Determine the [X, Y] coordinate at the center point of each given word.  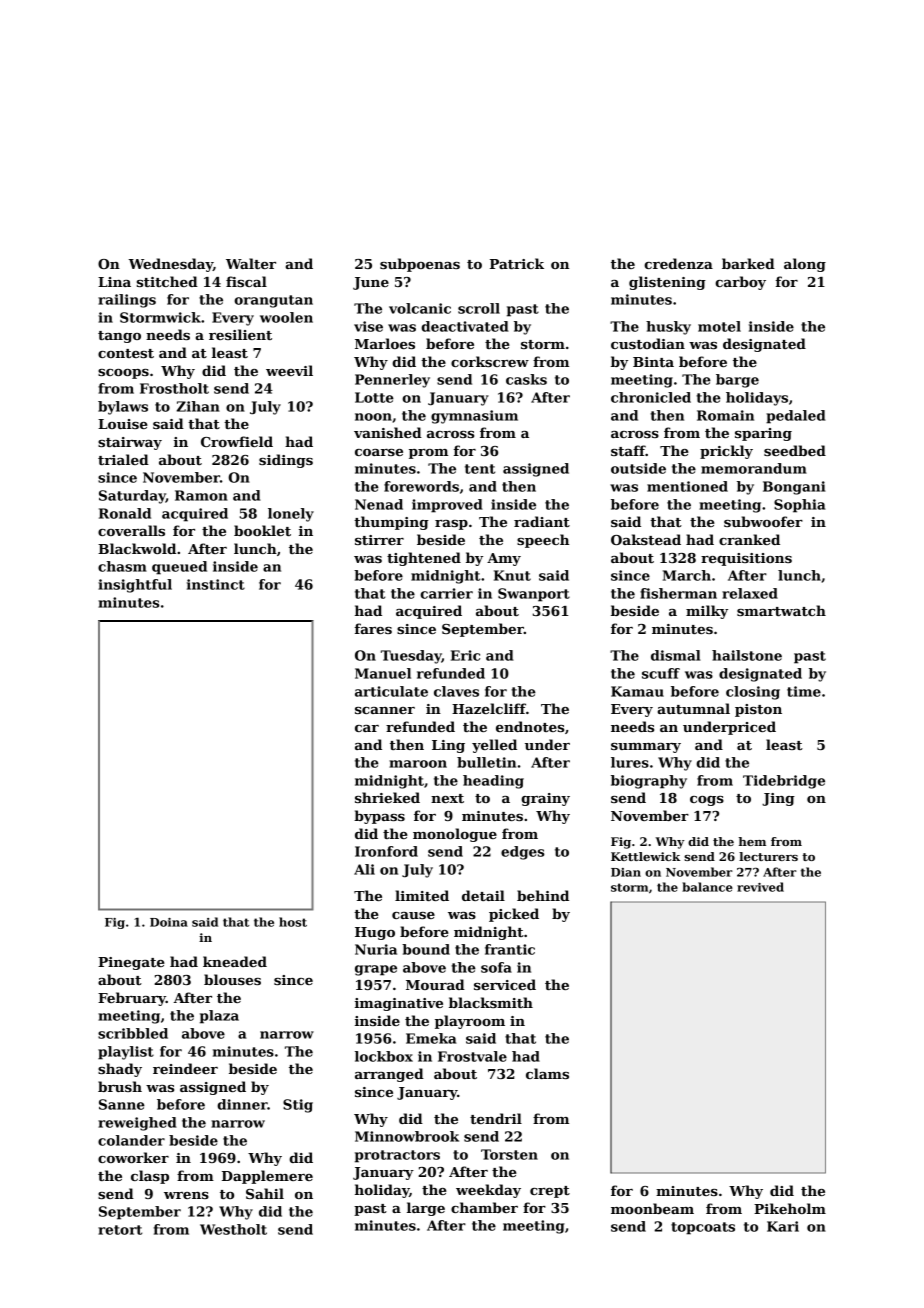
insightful [135, 586]
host [293, 922]
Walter [251, 263]
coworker [133, 1157]
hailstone [747, 655]
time [804, 691]
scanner [385, 710]
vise [368, 326]
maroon [418, 764]
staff [628, 450]
